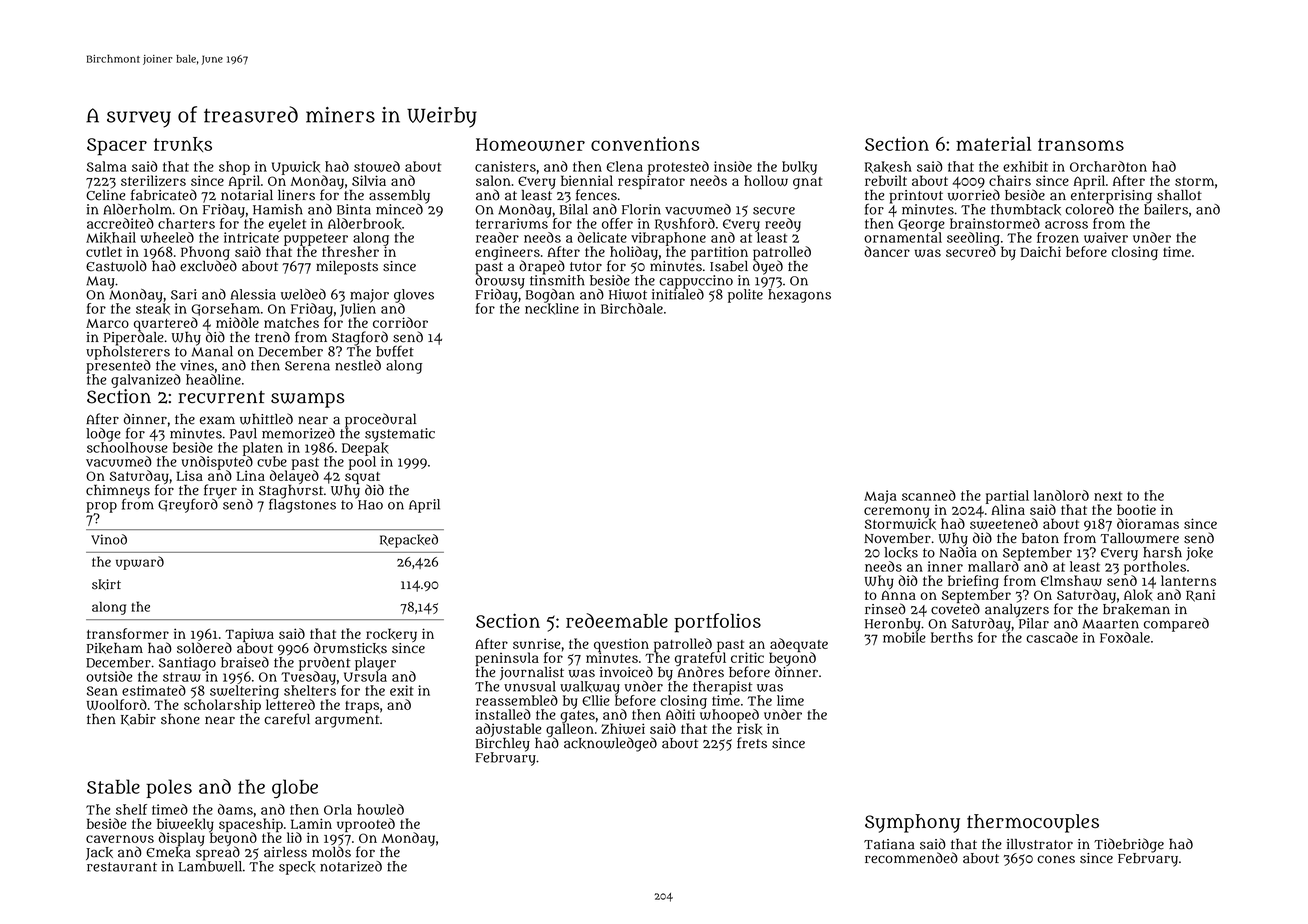 The width and height of the image is (1308, 924). What do you see at coordinates (140, 563) in the image?
I see `upward` at bounding box center [140, 563].
